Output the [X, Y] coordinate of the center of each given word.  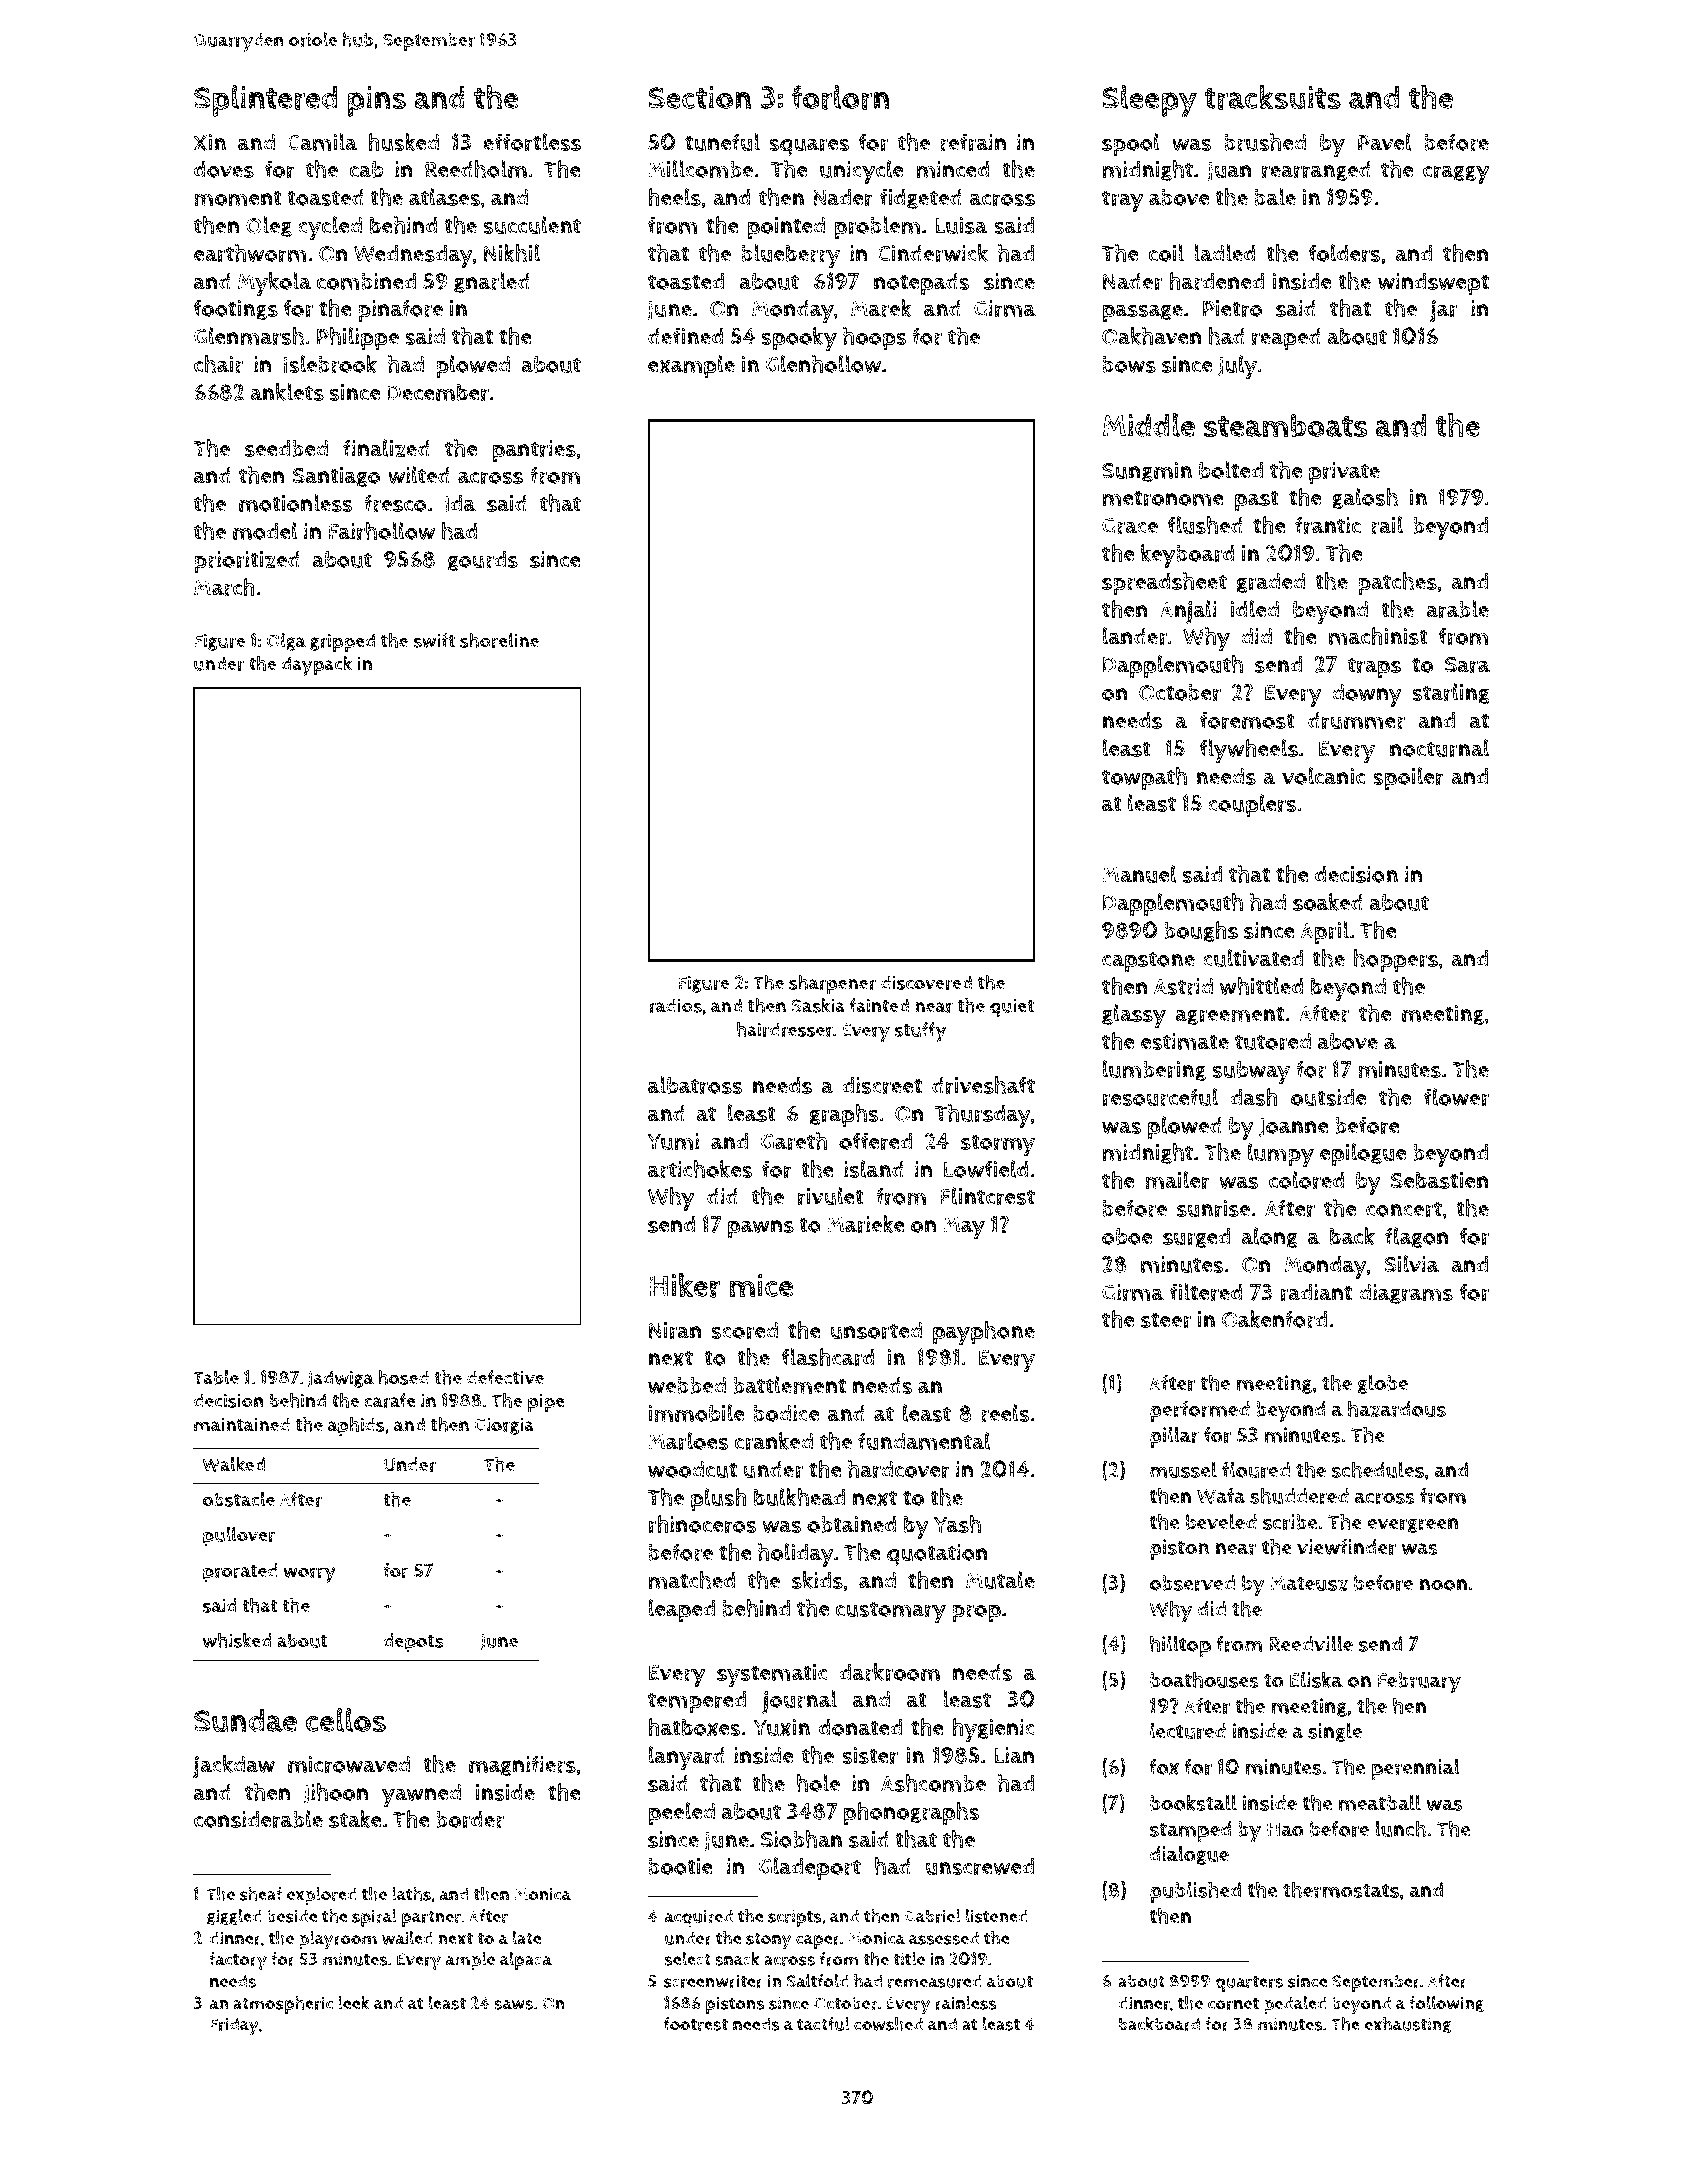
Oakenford [1274, 1319]
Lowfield [986, 1169]
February [1419, 1683]
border [470, 1819]
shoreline [499, 640]
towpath [1144, 779]
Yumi [673, 1141]
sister [870, 1755]
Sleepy [1149, 101]
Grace [1130, 526]
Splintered [265, 101]
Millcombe [700, 169]
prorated [240, 1573]
